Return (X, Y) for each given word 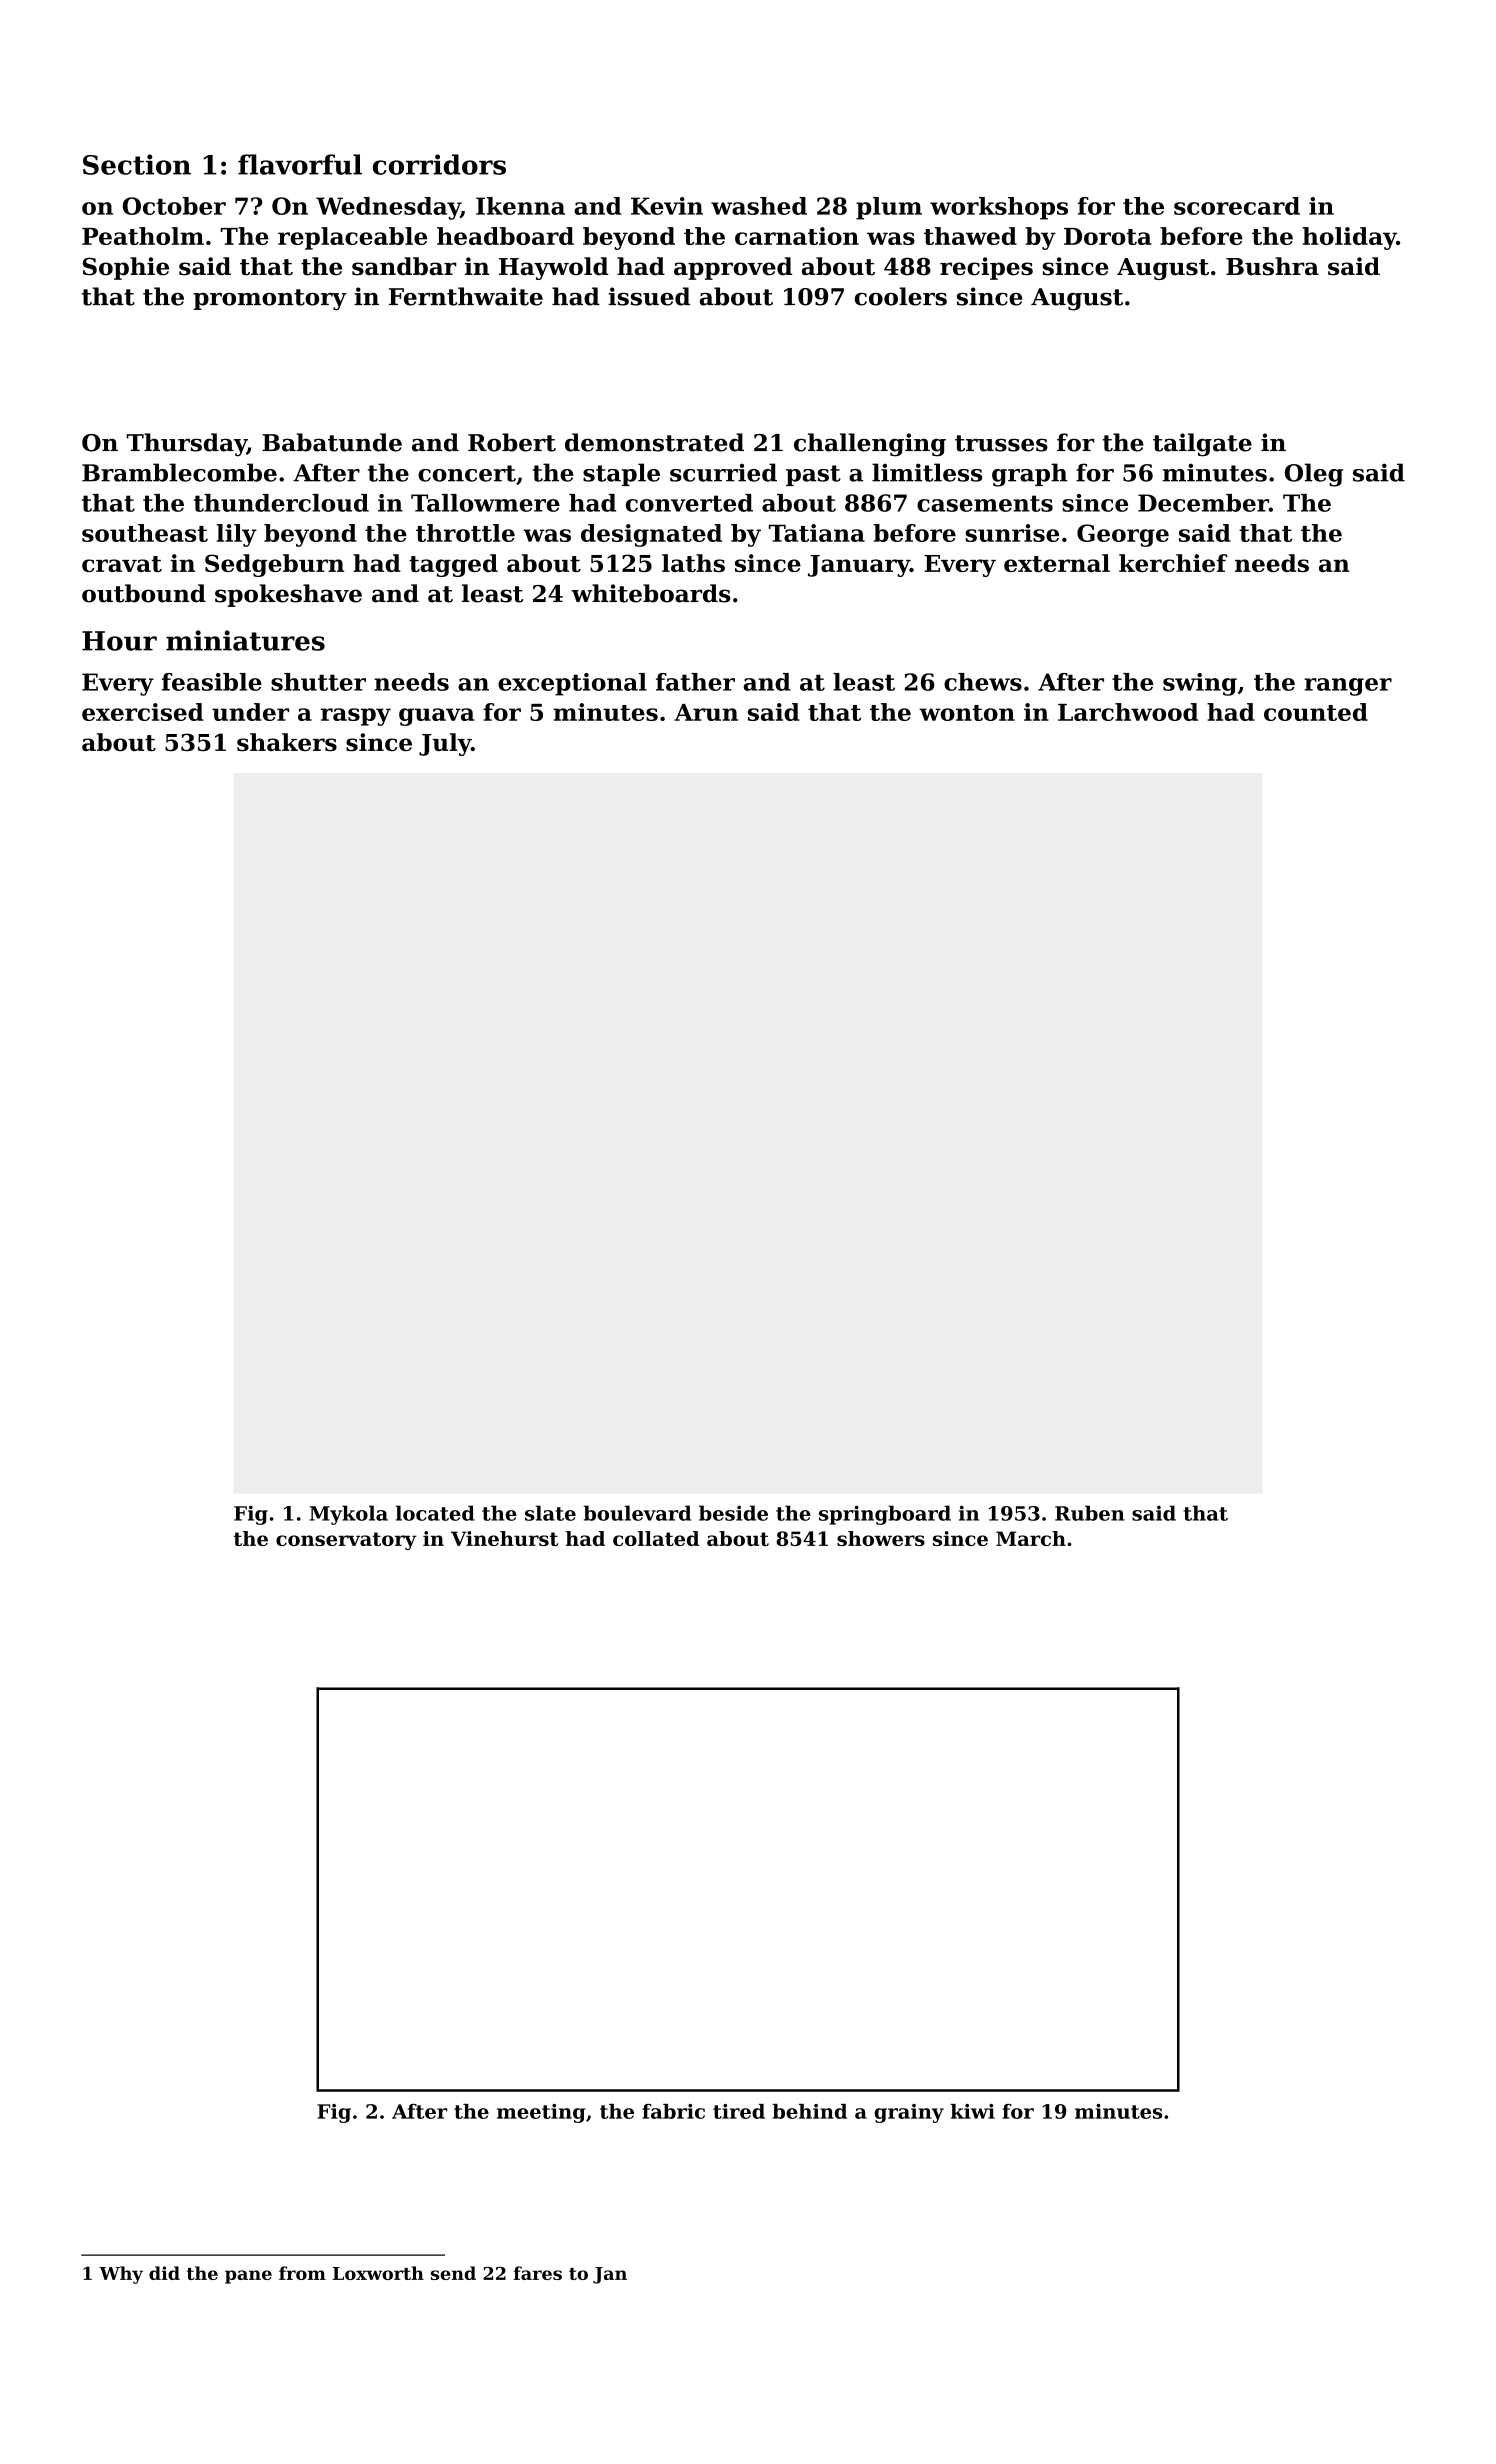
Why (121, 2275)
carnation (797, 236)
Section (137, 164)
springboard (885, 1515)
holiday (1349, 238)
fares (538, 2273)
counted (1316, 712)
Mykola (349, 1515)
